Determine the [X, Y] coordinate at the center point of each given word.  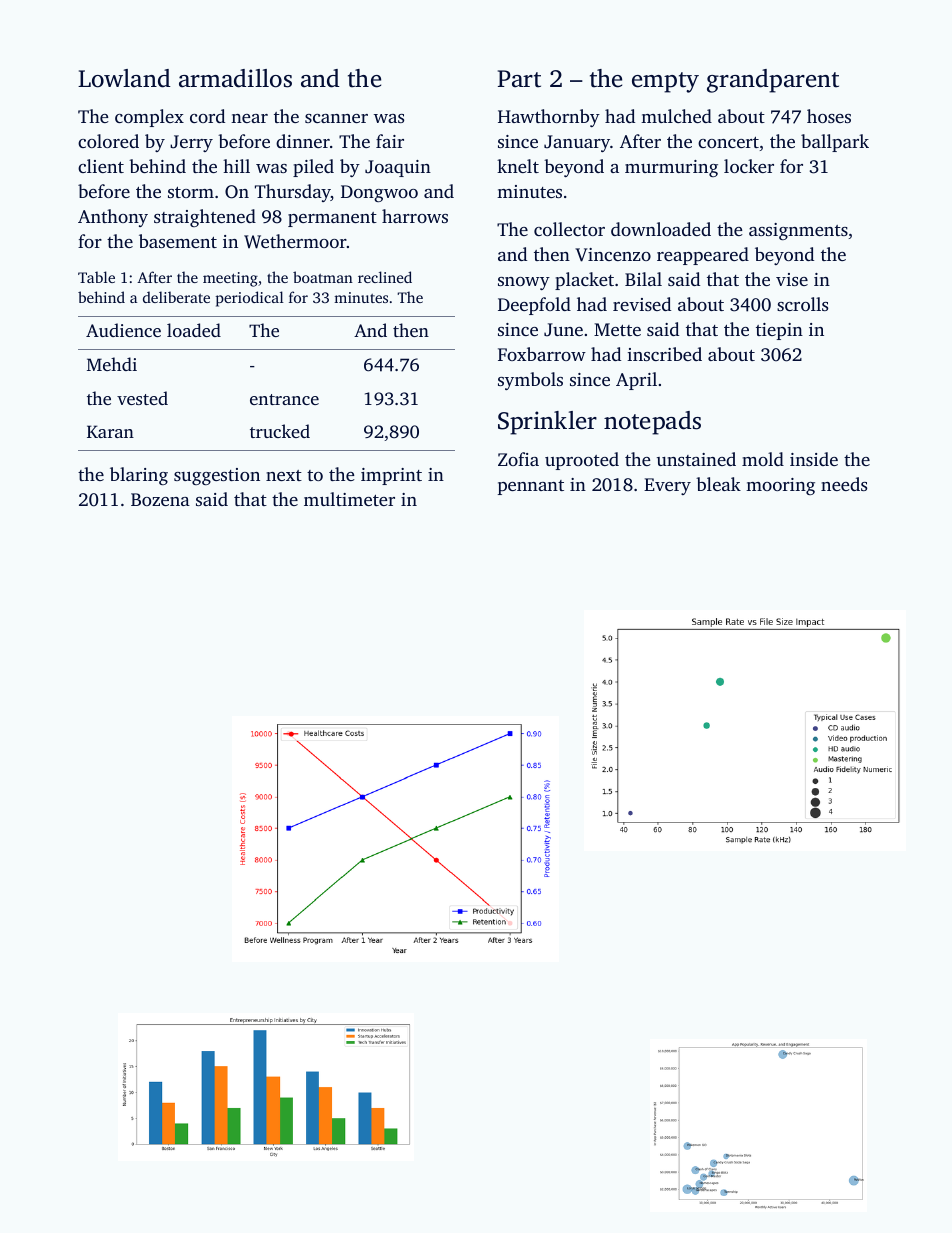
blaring [139, 476]
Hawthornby [549, 118]
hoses [829, 116]
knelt [518, 166]
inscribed [664, 354]
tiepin [779, 331]
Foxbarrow [542, 354]
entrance [284, 399]
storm [191, 192]
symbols [530, 381]
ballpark [835, 143]
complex [149, 118]
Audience [123, 330]
